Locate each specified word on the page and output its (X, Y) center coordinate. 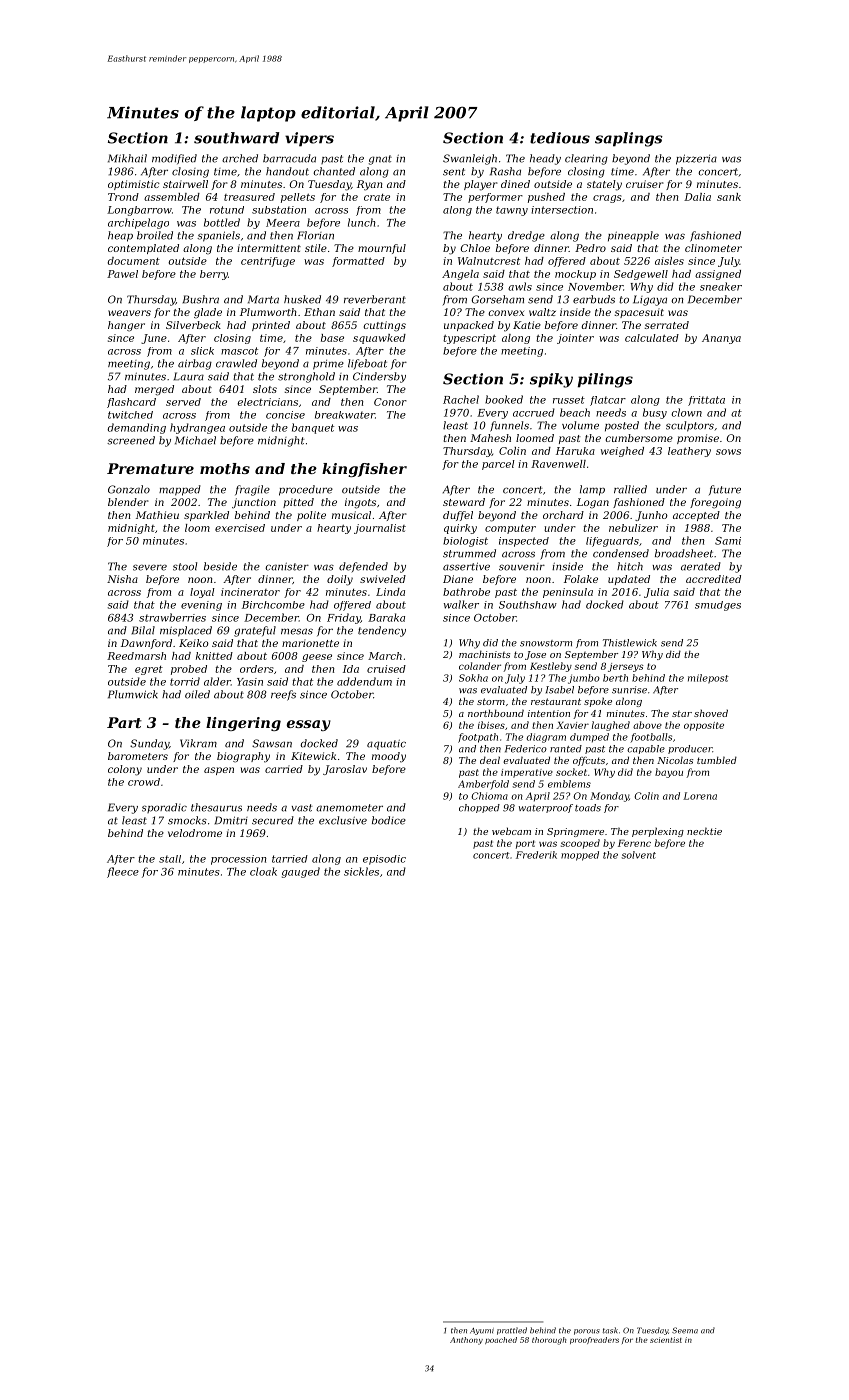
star (682, 713)
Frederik (536, 855)
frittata (706, 401)
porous (587, 1332)
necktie (704, 831)
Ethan (319, 312)
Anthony (466, 1341)
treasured (249, 197)
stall (170, 859)
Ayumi (482, 1331)
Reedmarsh (136, 656)
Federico (526, 749)
